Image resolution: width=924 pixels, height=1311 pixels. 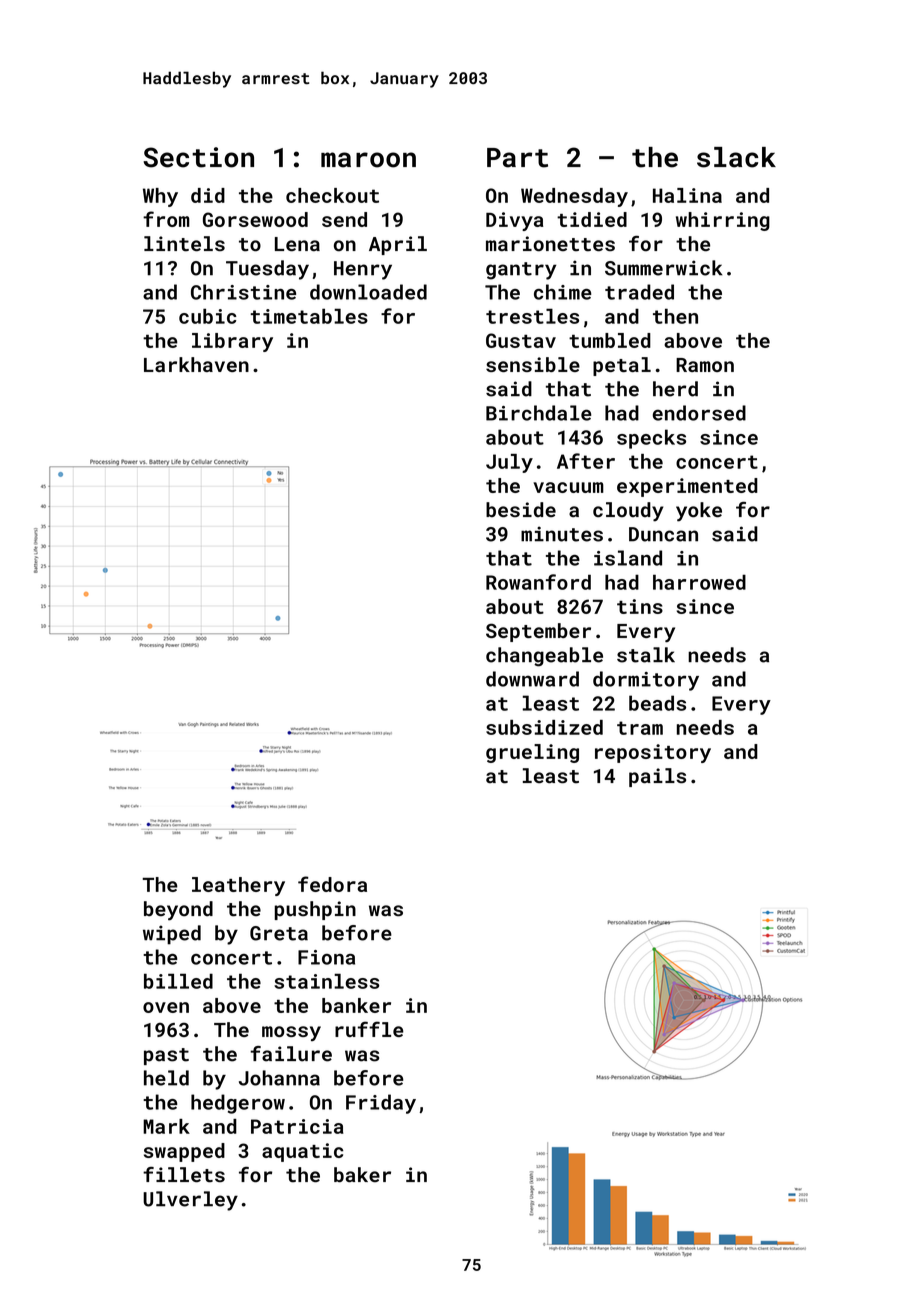 I want to click on Ramon, so click(x=705, y=365).
